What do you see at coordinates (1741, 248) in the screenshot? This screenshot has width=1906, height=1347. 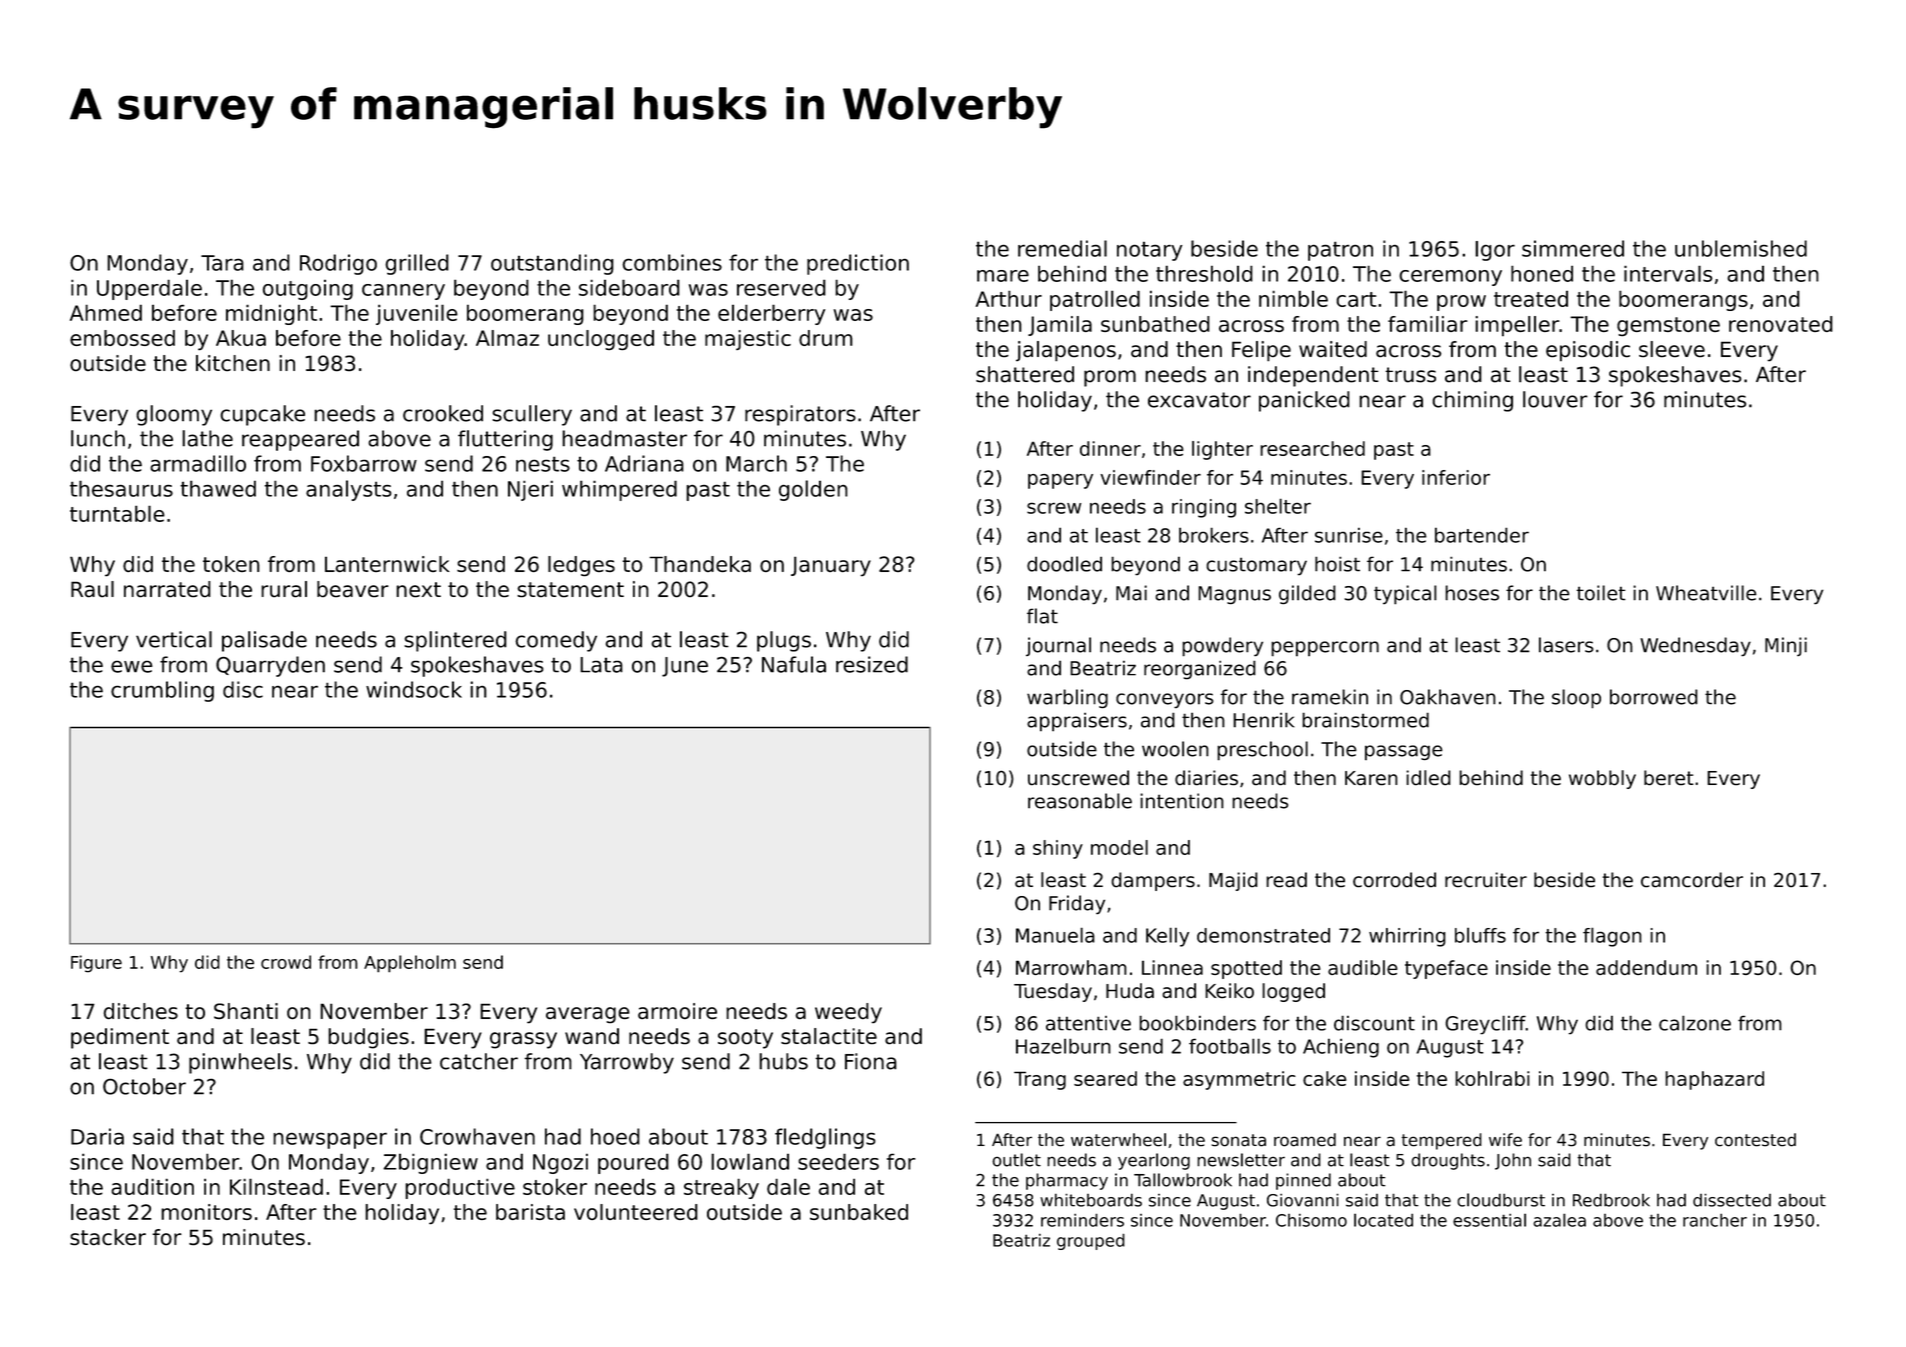 I see `unblemished` at bounding box center [1741, 248].
